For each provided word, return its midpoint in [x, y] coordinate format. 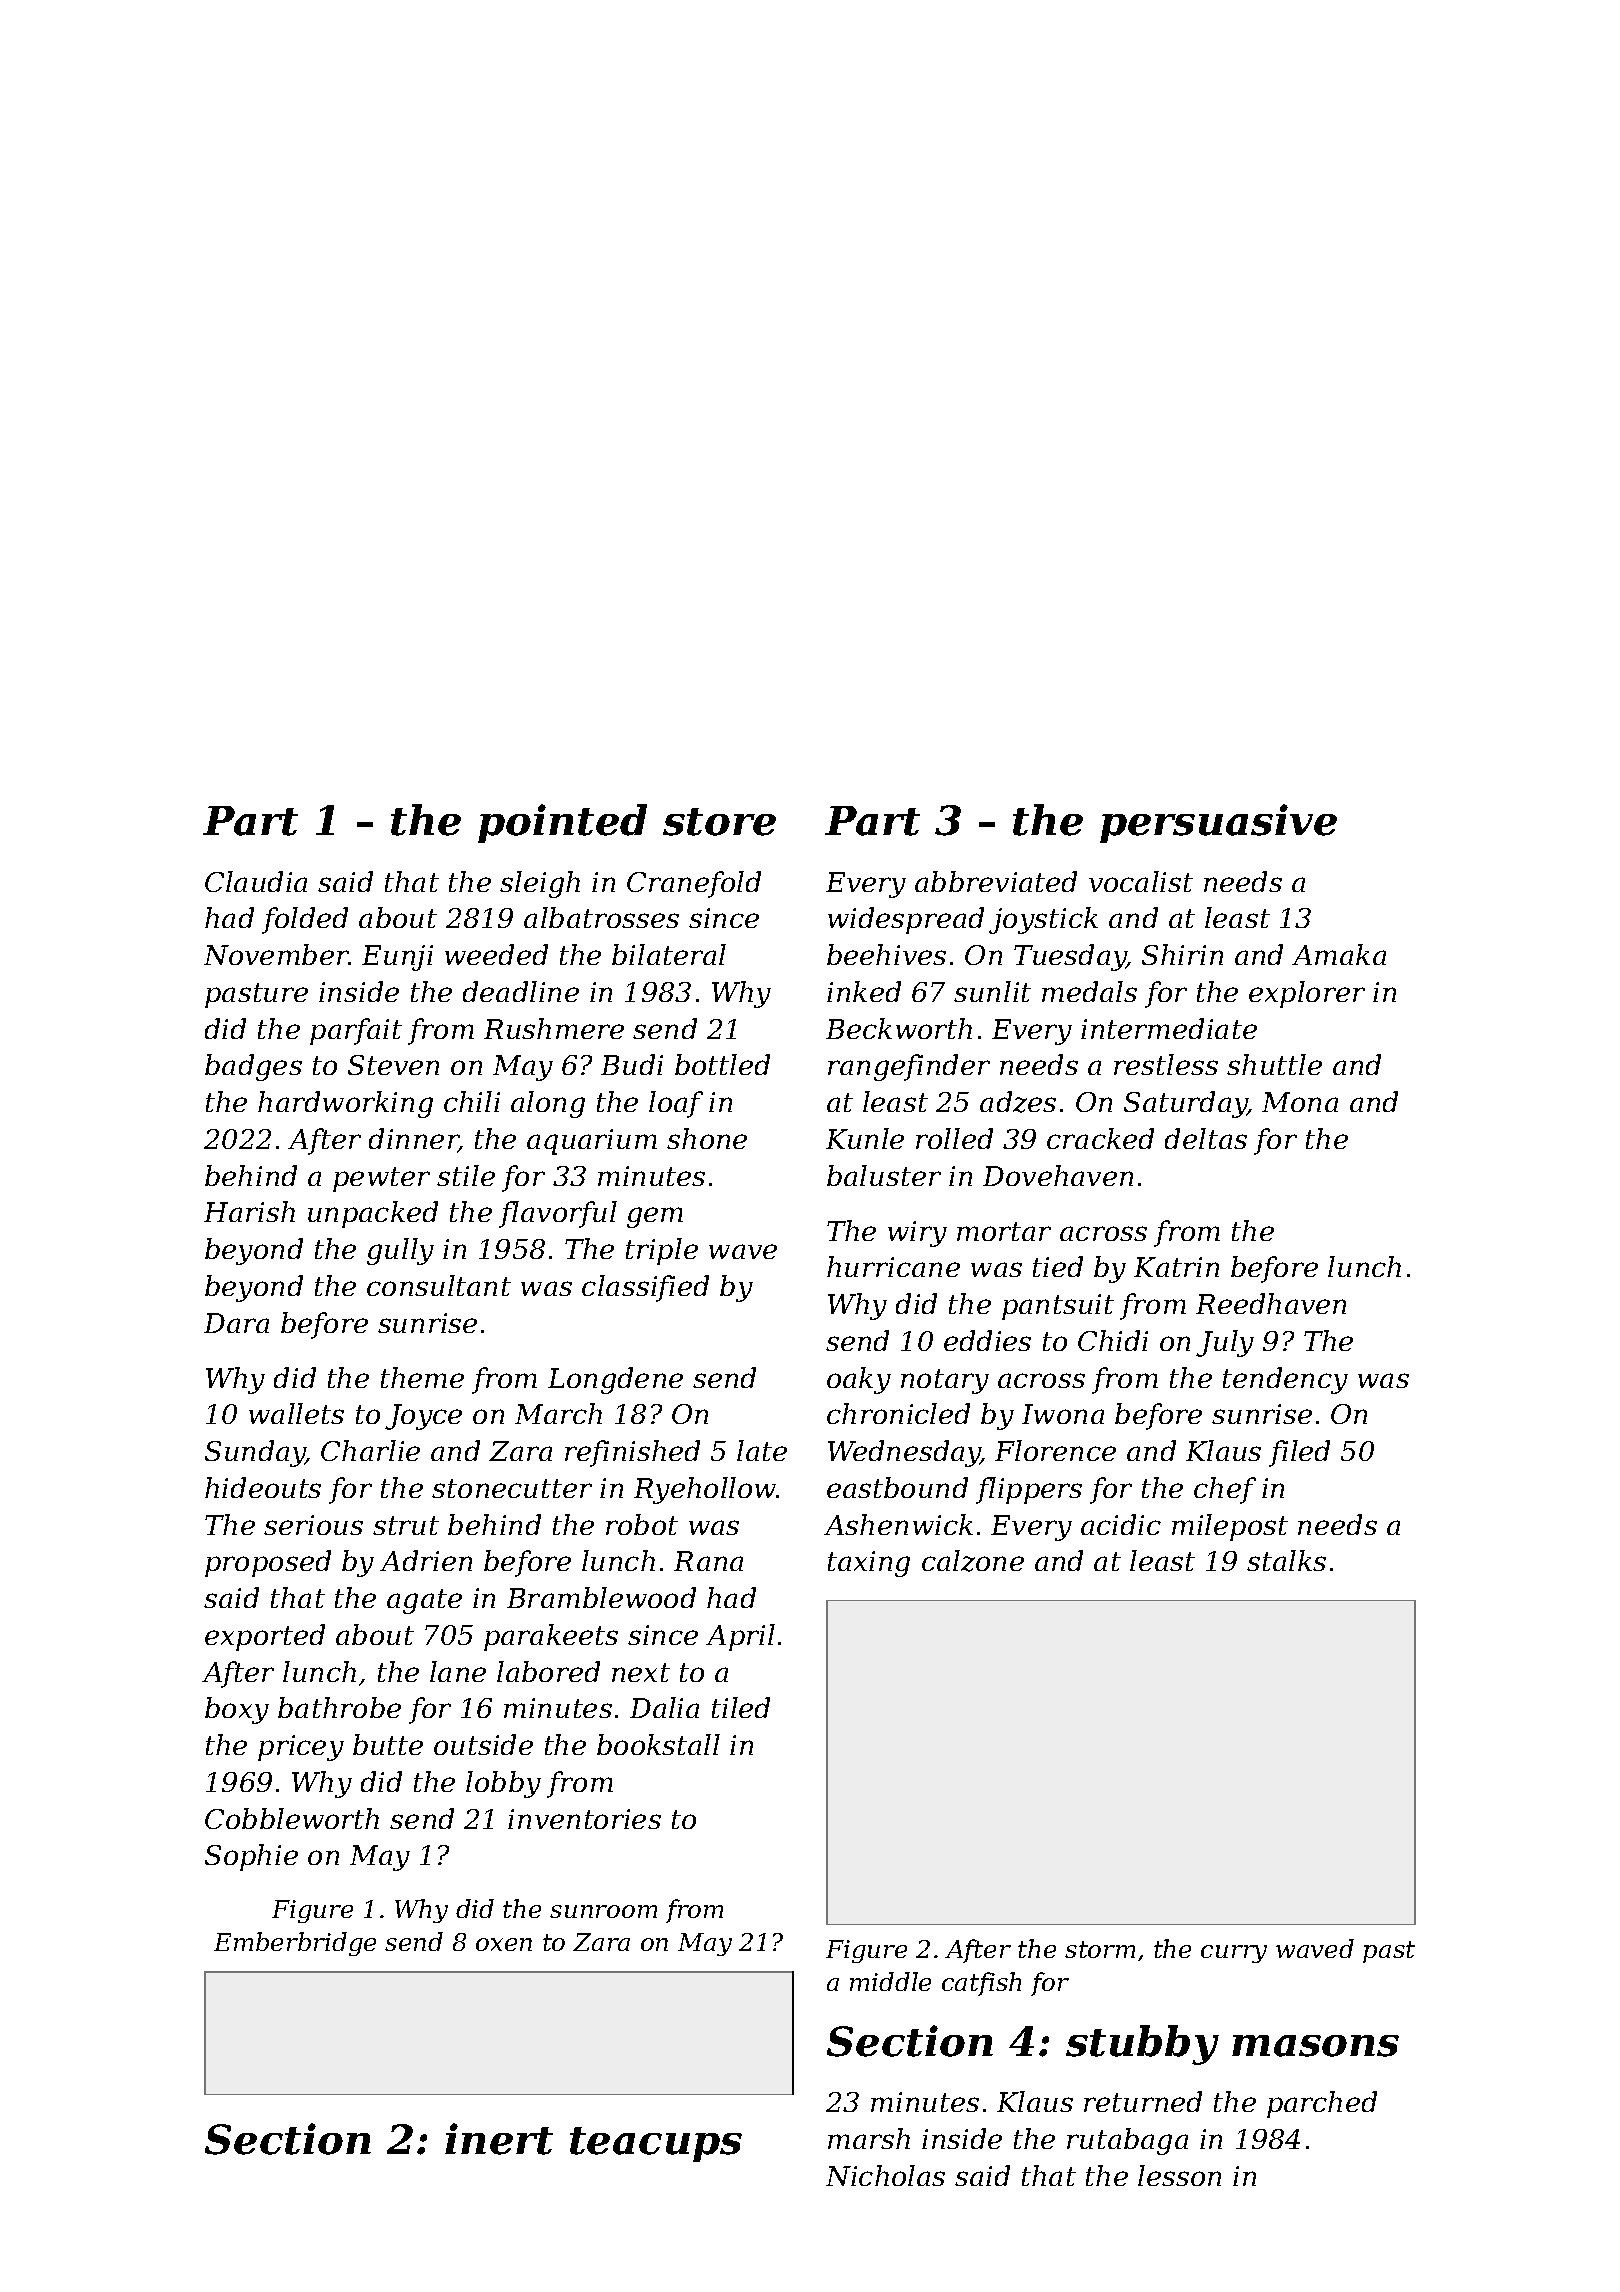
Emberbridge [295, 1944]
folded [305, 920]
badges [253, 1067]
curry [1234, 1954]
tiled [741, 1707]
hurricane [893, 1266]
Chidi [1113, 1340]
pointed [562, 823]
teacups [656, 2144]
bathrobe [339, 1707]
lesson [1179, 2175]
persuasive [1218, 823]
